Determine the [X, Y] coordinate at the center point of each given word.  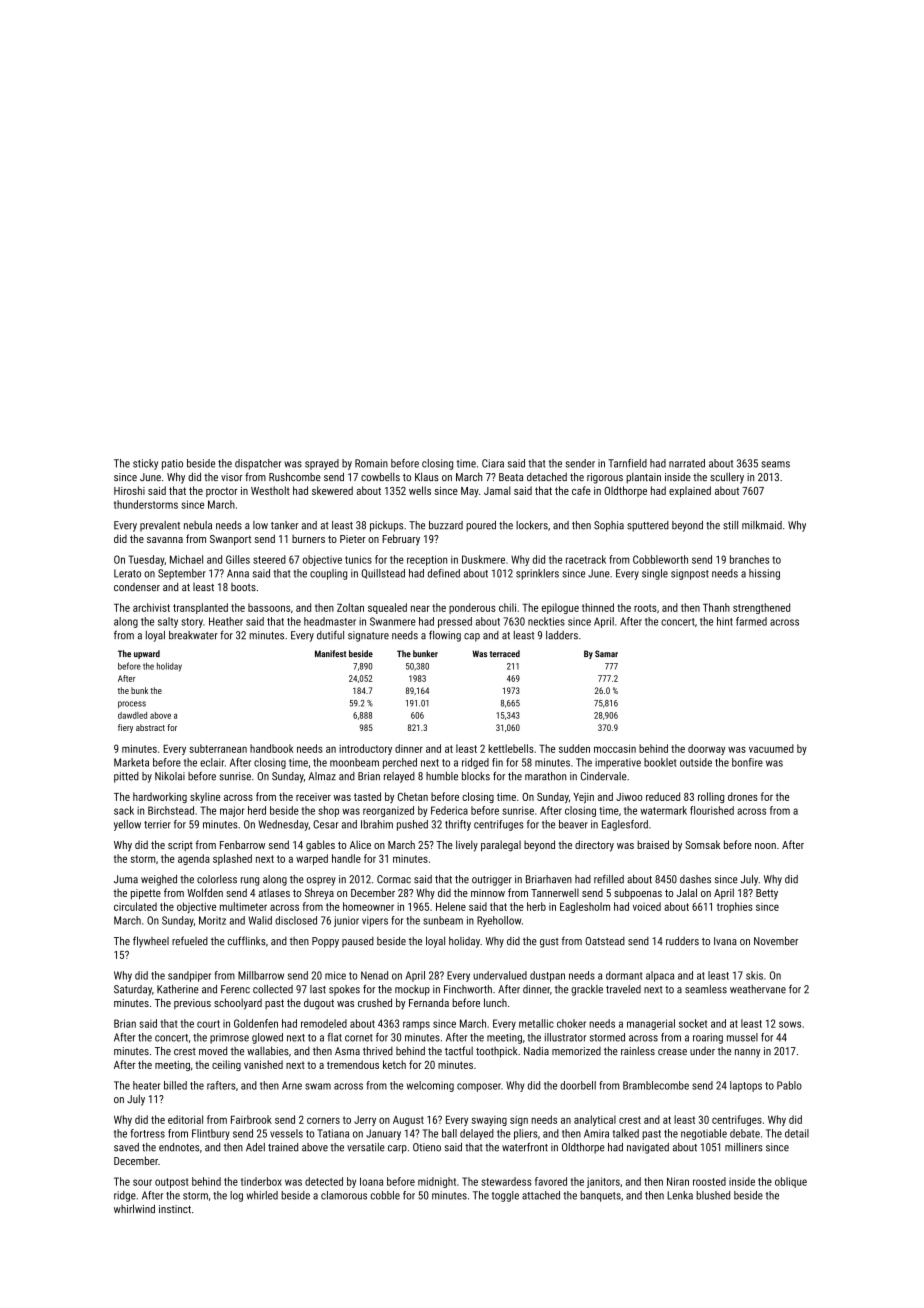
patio [172, 464]
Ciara [493, 463]
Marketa [131, 762]
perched [400, 763]
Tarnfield [627, 463]
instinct [175, 1209]
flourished [712, 810]
